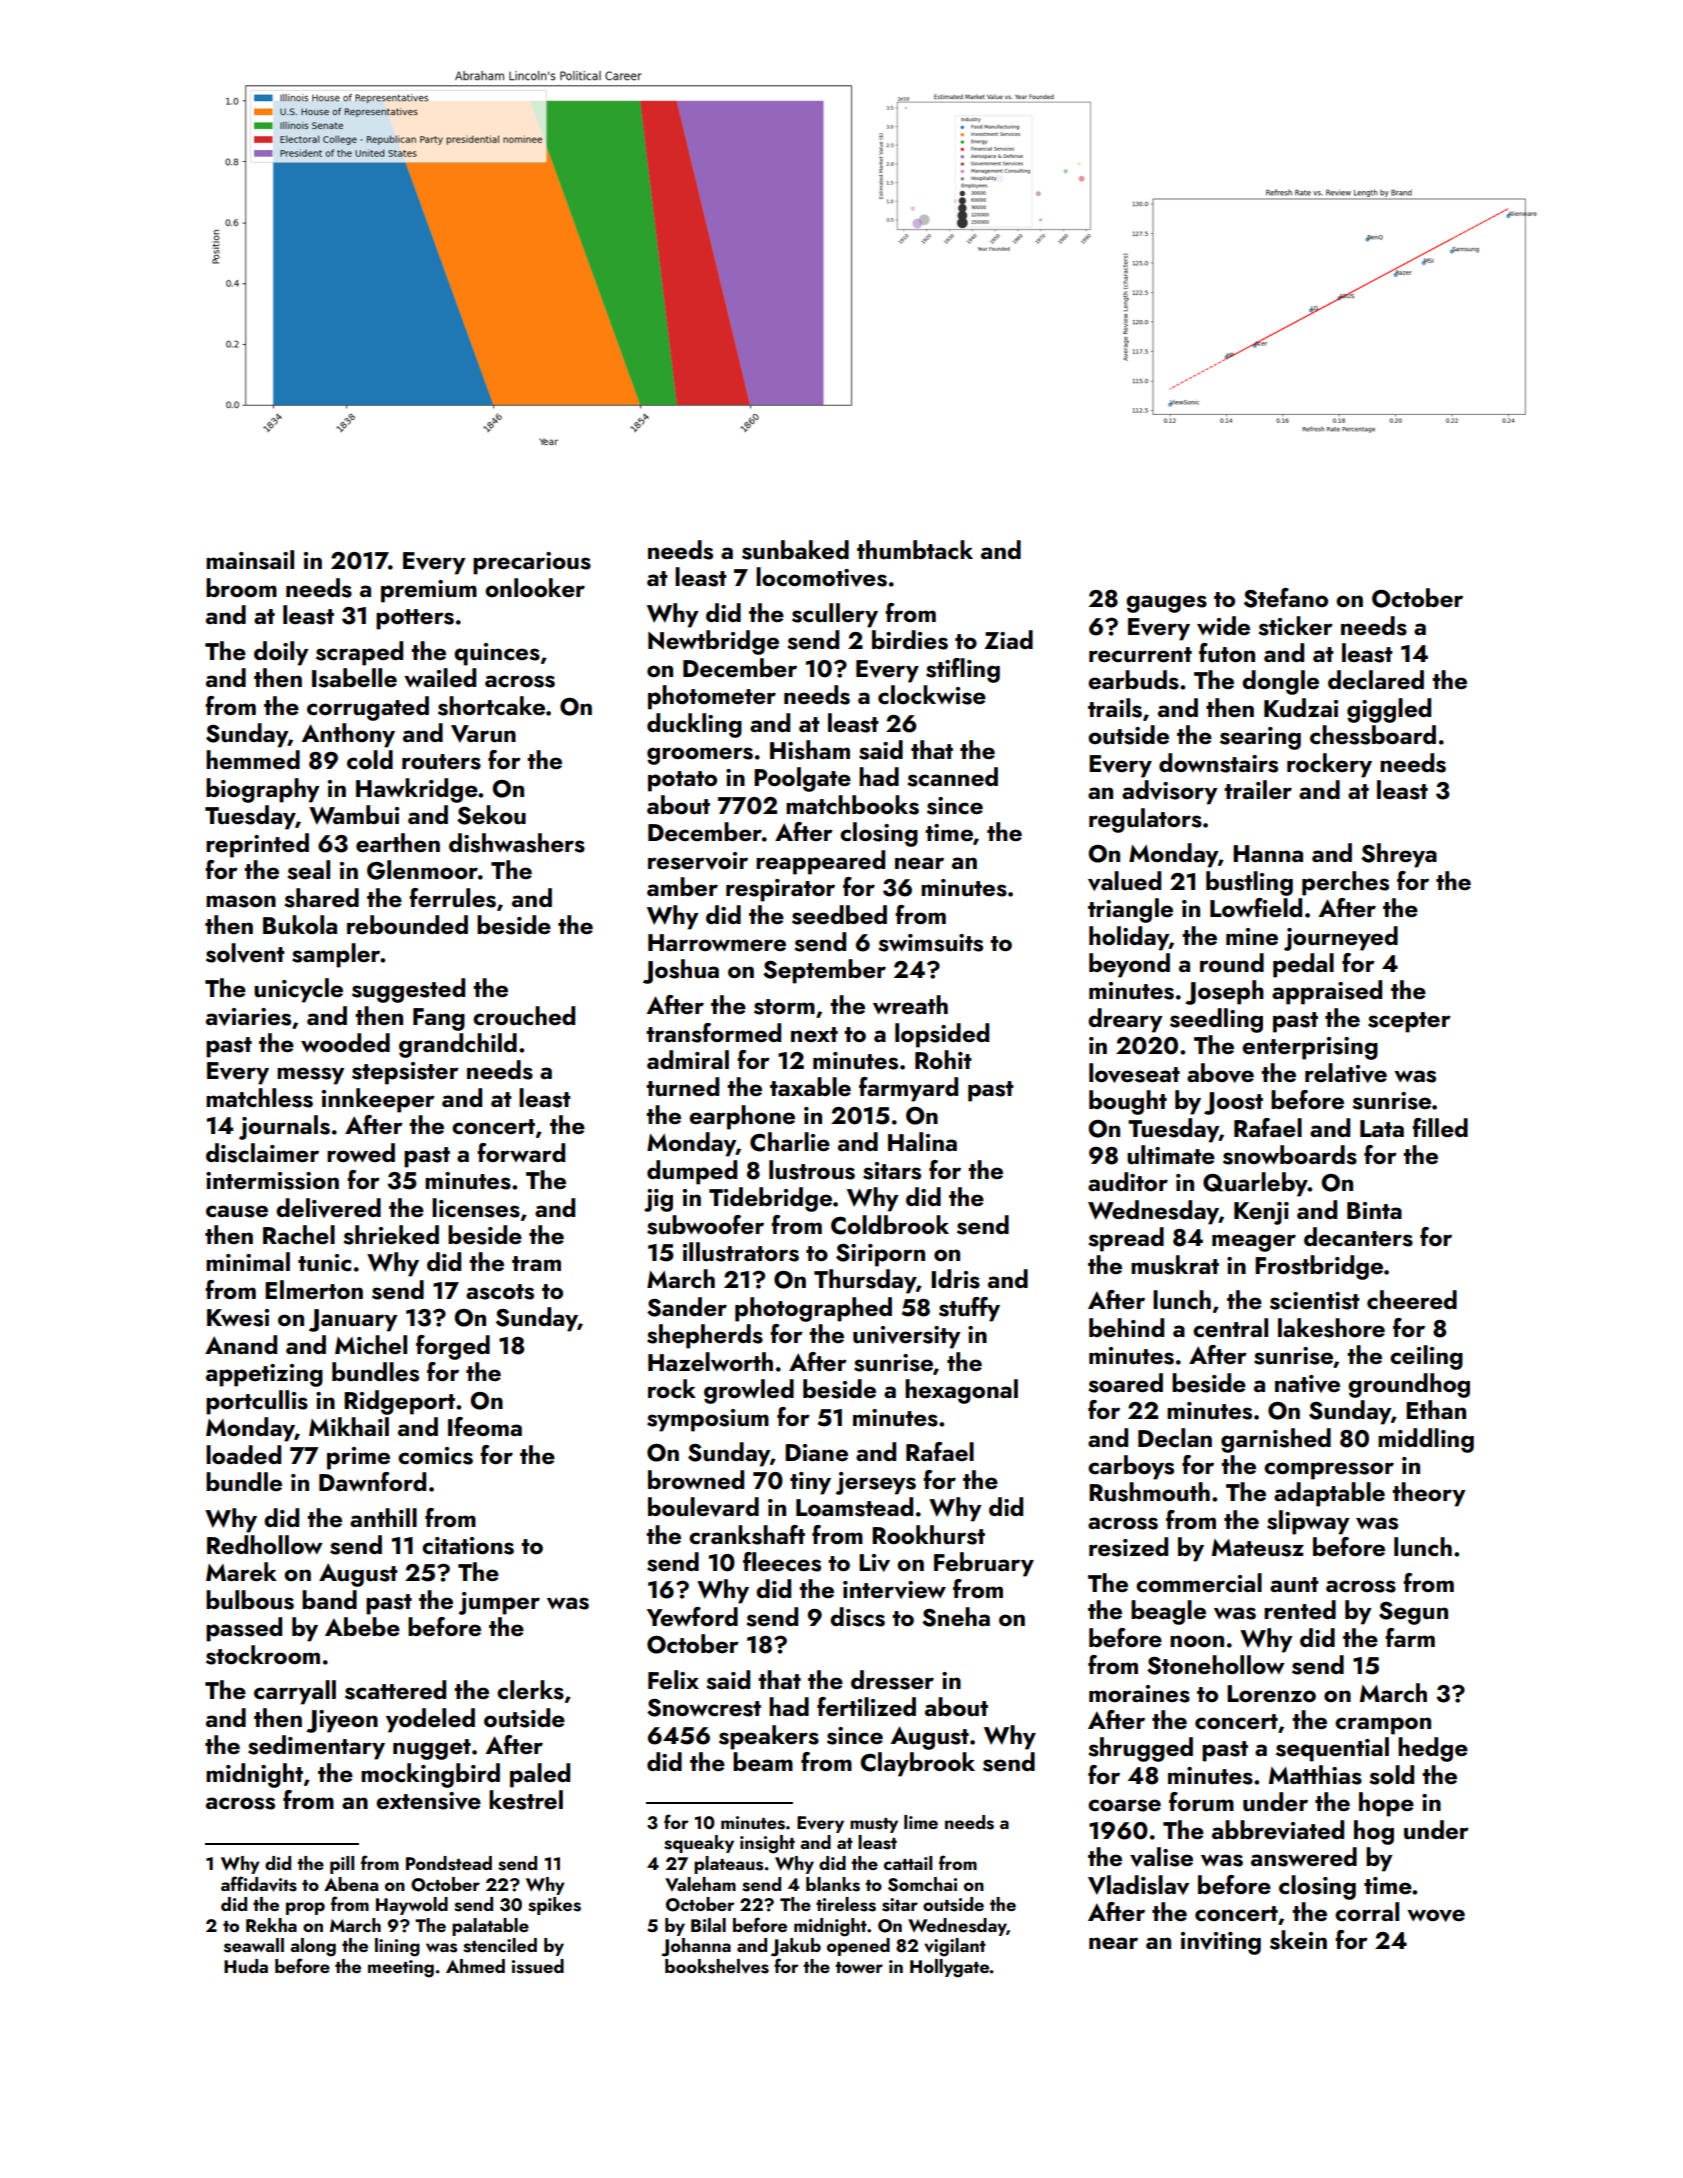 The width and height of the image is (1683, 2178). Describe the element at coordinates (1008, 639) in the image. I see `Ziad` at that location.
